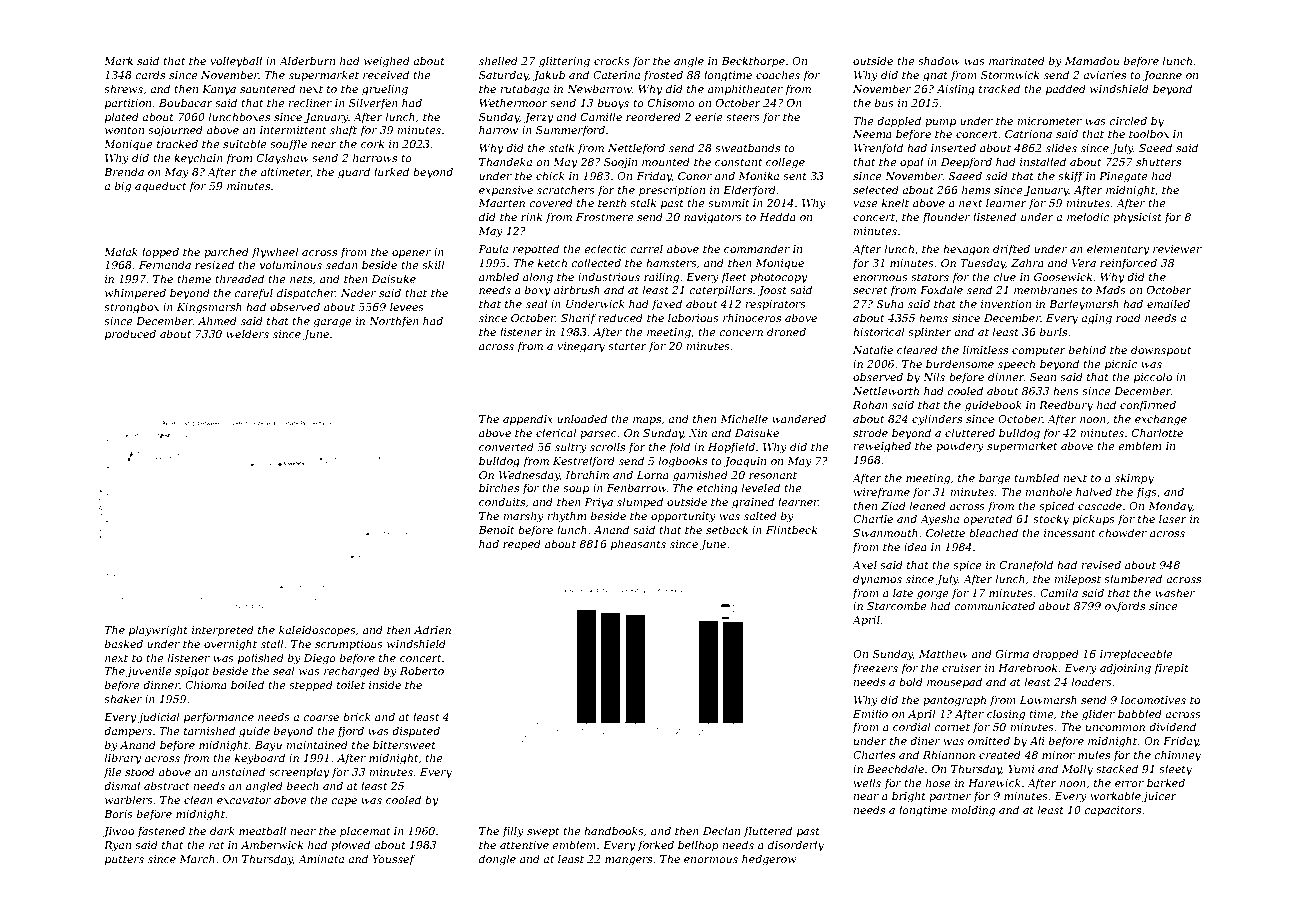  I want to click on Starcombe, so click(897, 605).
